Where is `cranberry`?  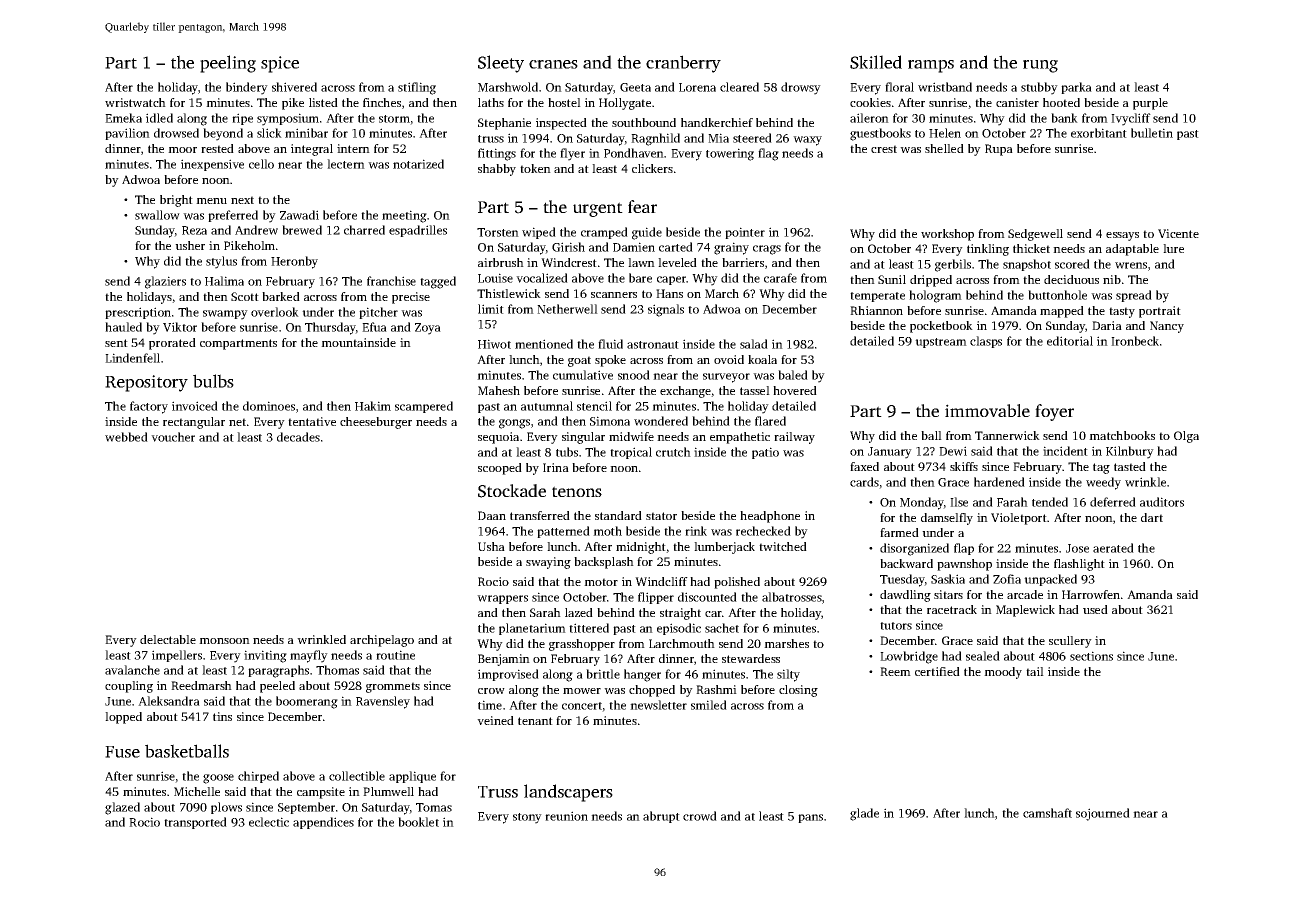
cranberry is located at coordinates (683, 64).
